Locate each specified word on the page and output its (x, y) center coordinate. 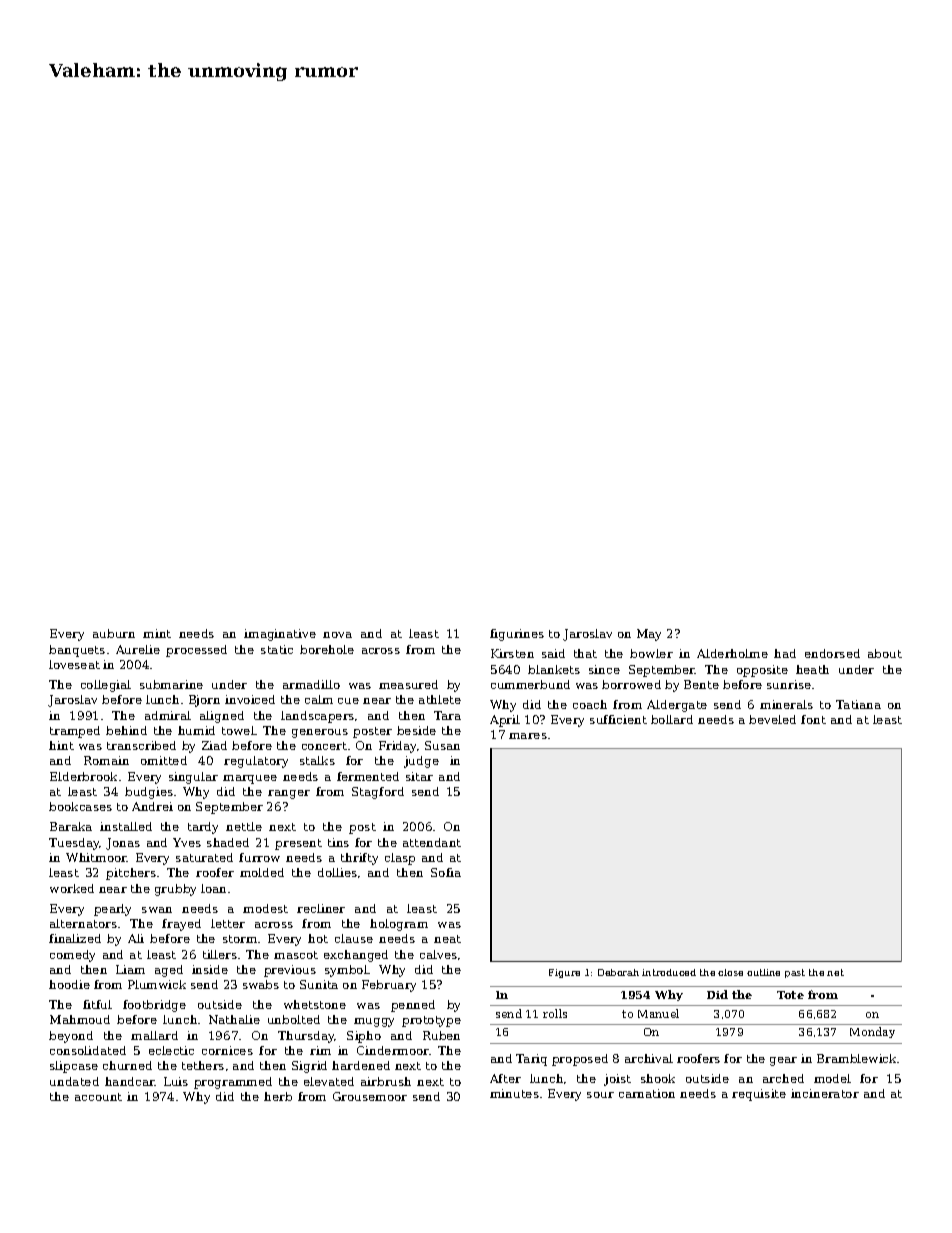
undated (74, 1081)
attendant (432, 842)
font (813, 719)
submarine (171, 684)
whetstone (315, 1004)
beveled (772, 719)
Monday (872, 1032)
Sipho (364, 1037)
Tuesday (74, 844)
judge (421, 762)
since (604, 669)
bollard (672, 719)
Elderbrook (83, 776)
